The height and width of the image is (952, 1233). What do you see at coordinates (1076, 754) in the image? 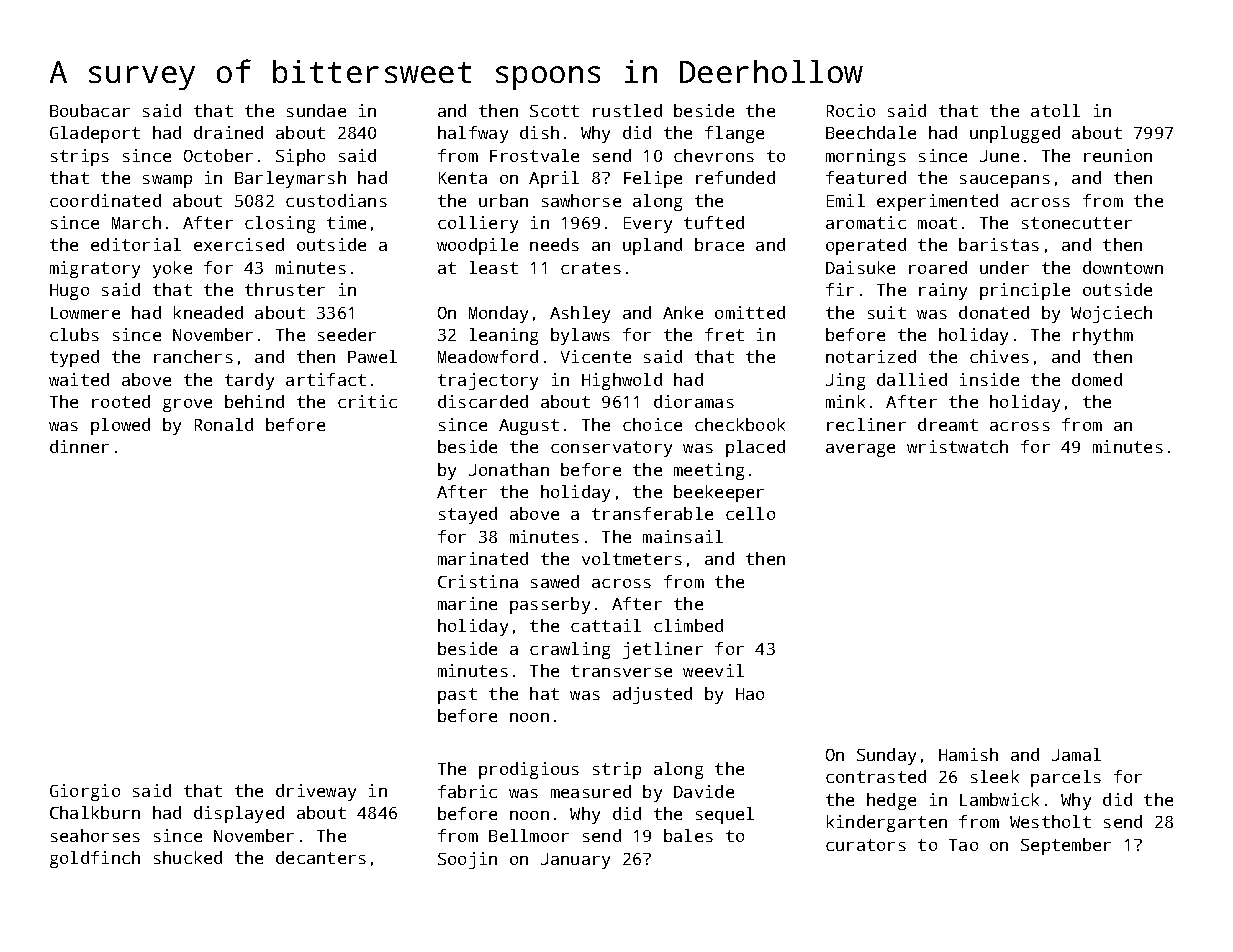
I see `Jamal` at bounding box center [1076, 754].
